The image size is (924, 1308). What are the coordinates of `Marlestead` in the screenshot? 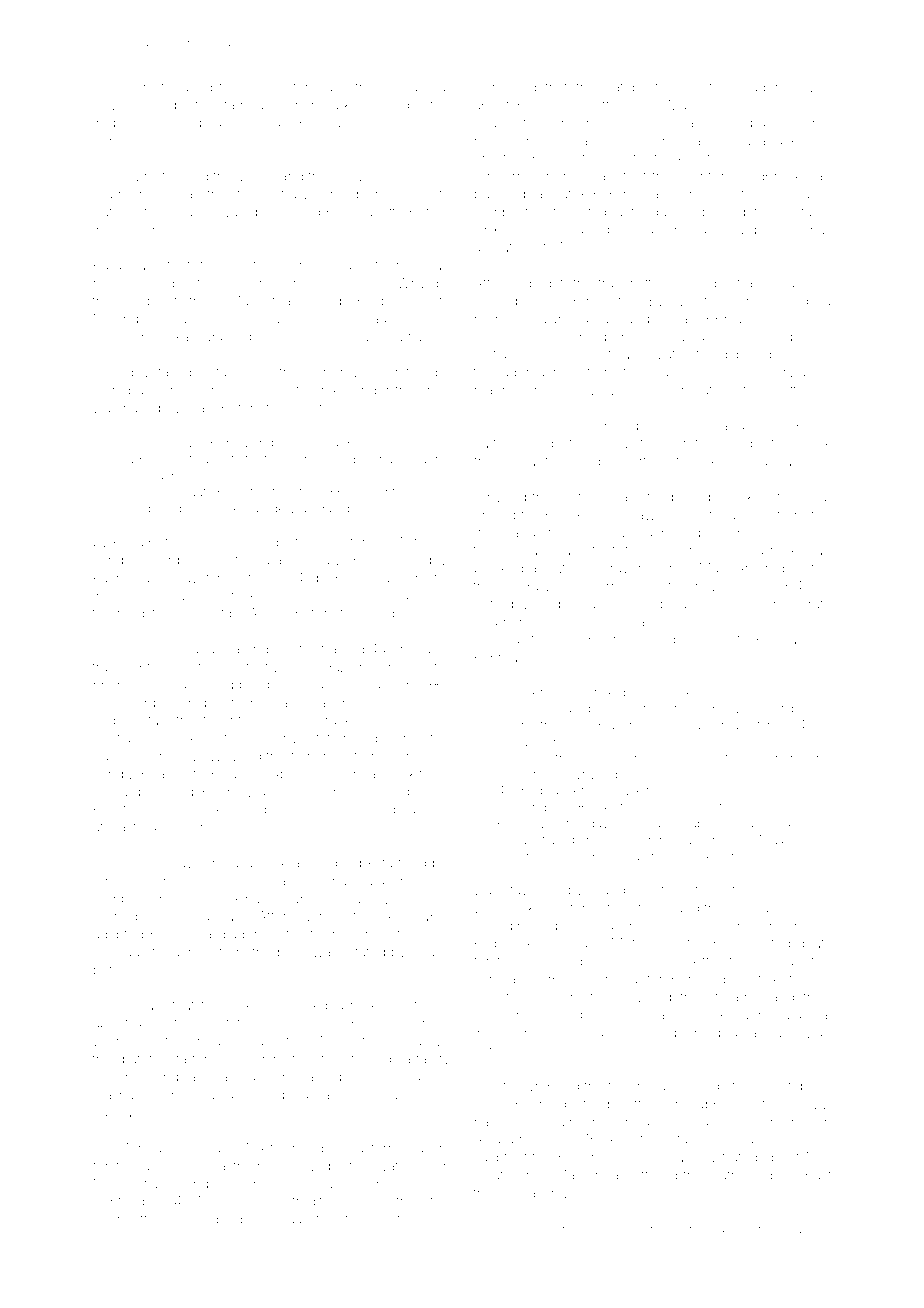 It's located at (264, 300).
